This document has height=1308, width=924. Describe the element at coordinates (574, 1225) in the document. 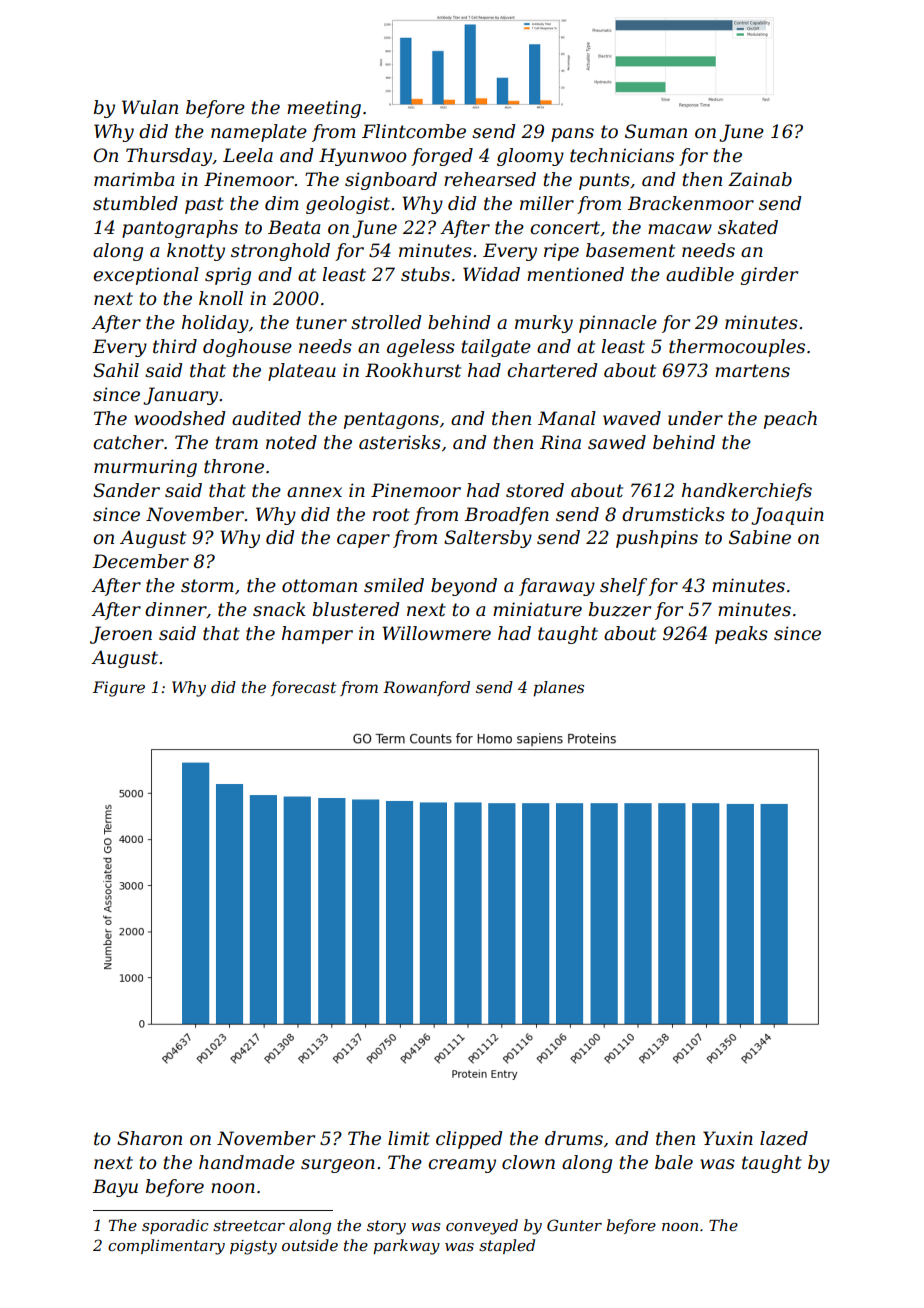

I see `Gunter` at that location.
